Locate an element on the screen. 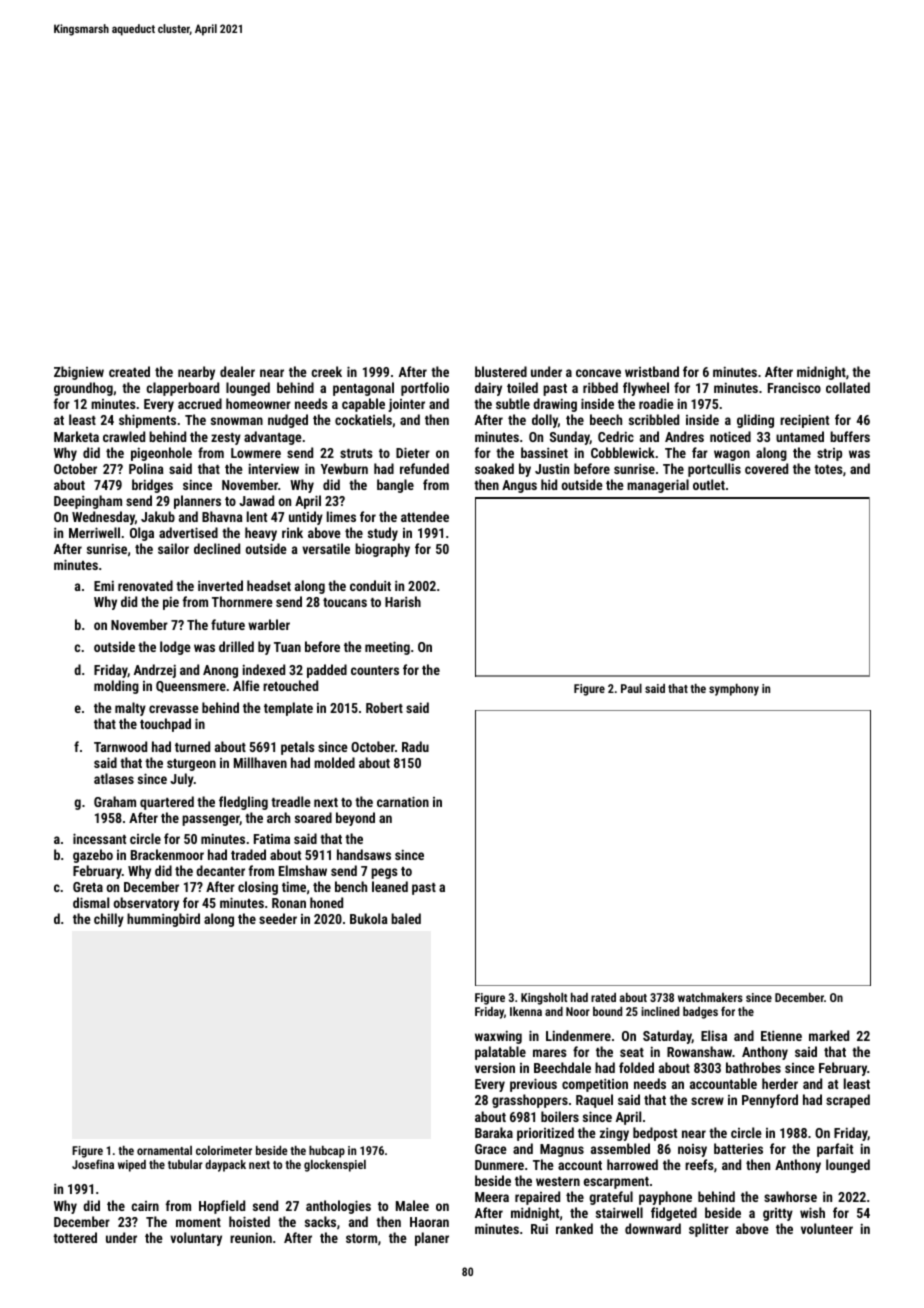  voluntary is located at coordinates (196, 1239).
